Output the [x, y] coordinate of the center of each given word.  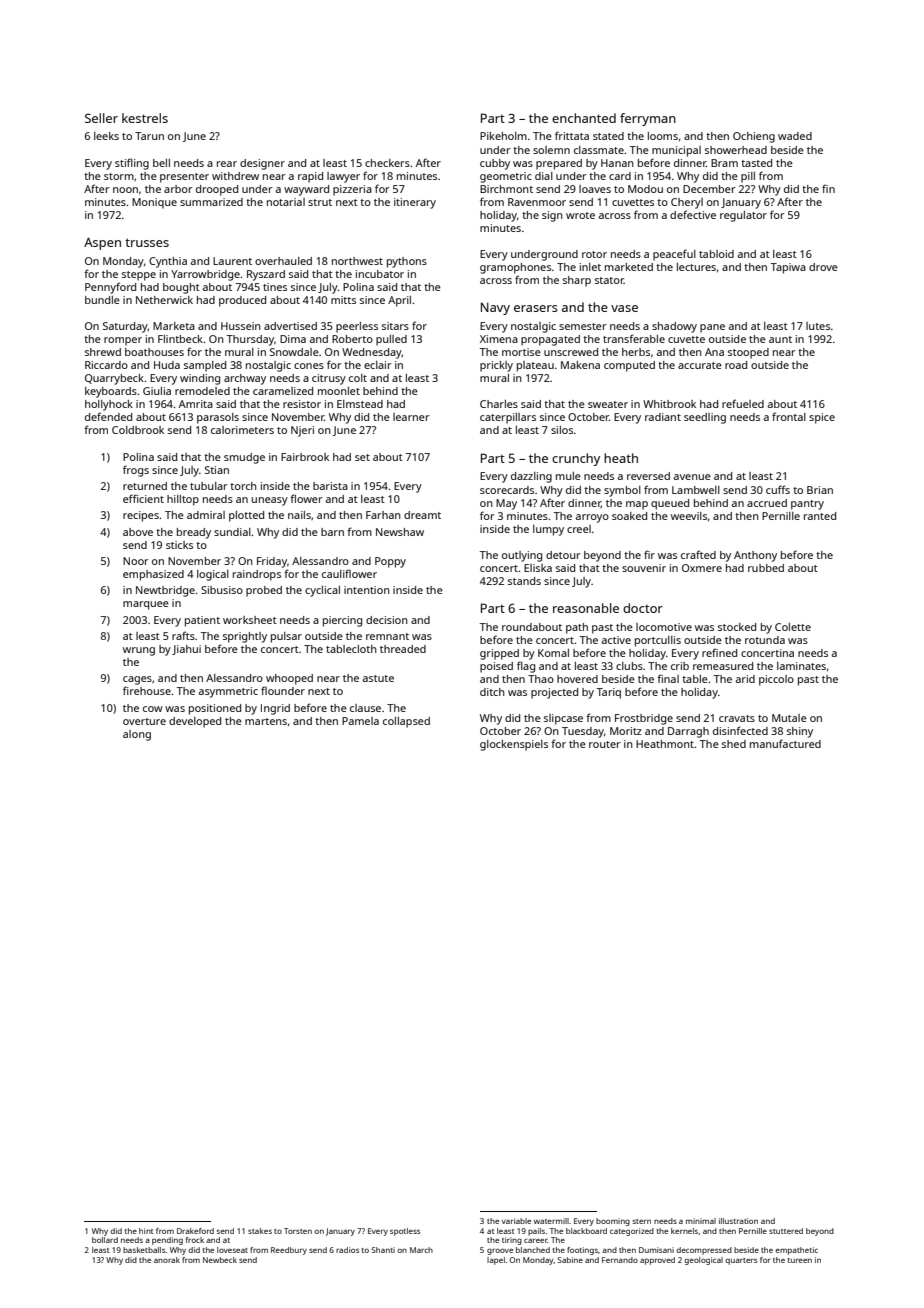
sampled [205, 366]
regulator [743, 216]
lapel [496, 1261]
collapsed [406, 722]
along [137, 735]
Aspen [102, 243]
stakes [260, 1231]
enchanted [584, 118]
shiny [800, 732]
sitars [395, 326]
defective [693, 214]
